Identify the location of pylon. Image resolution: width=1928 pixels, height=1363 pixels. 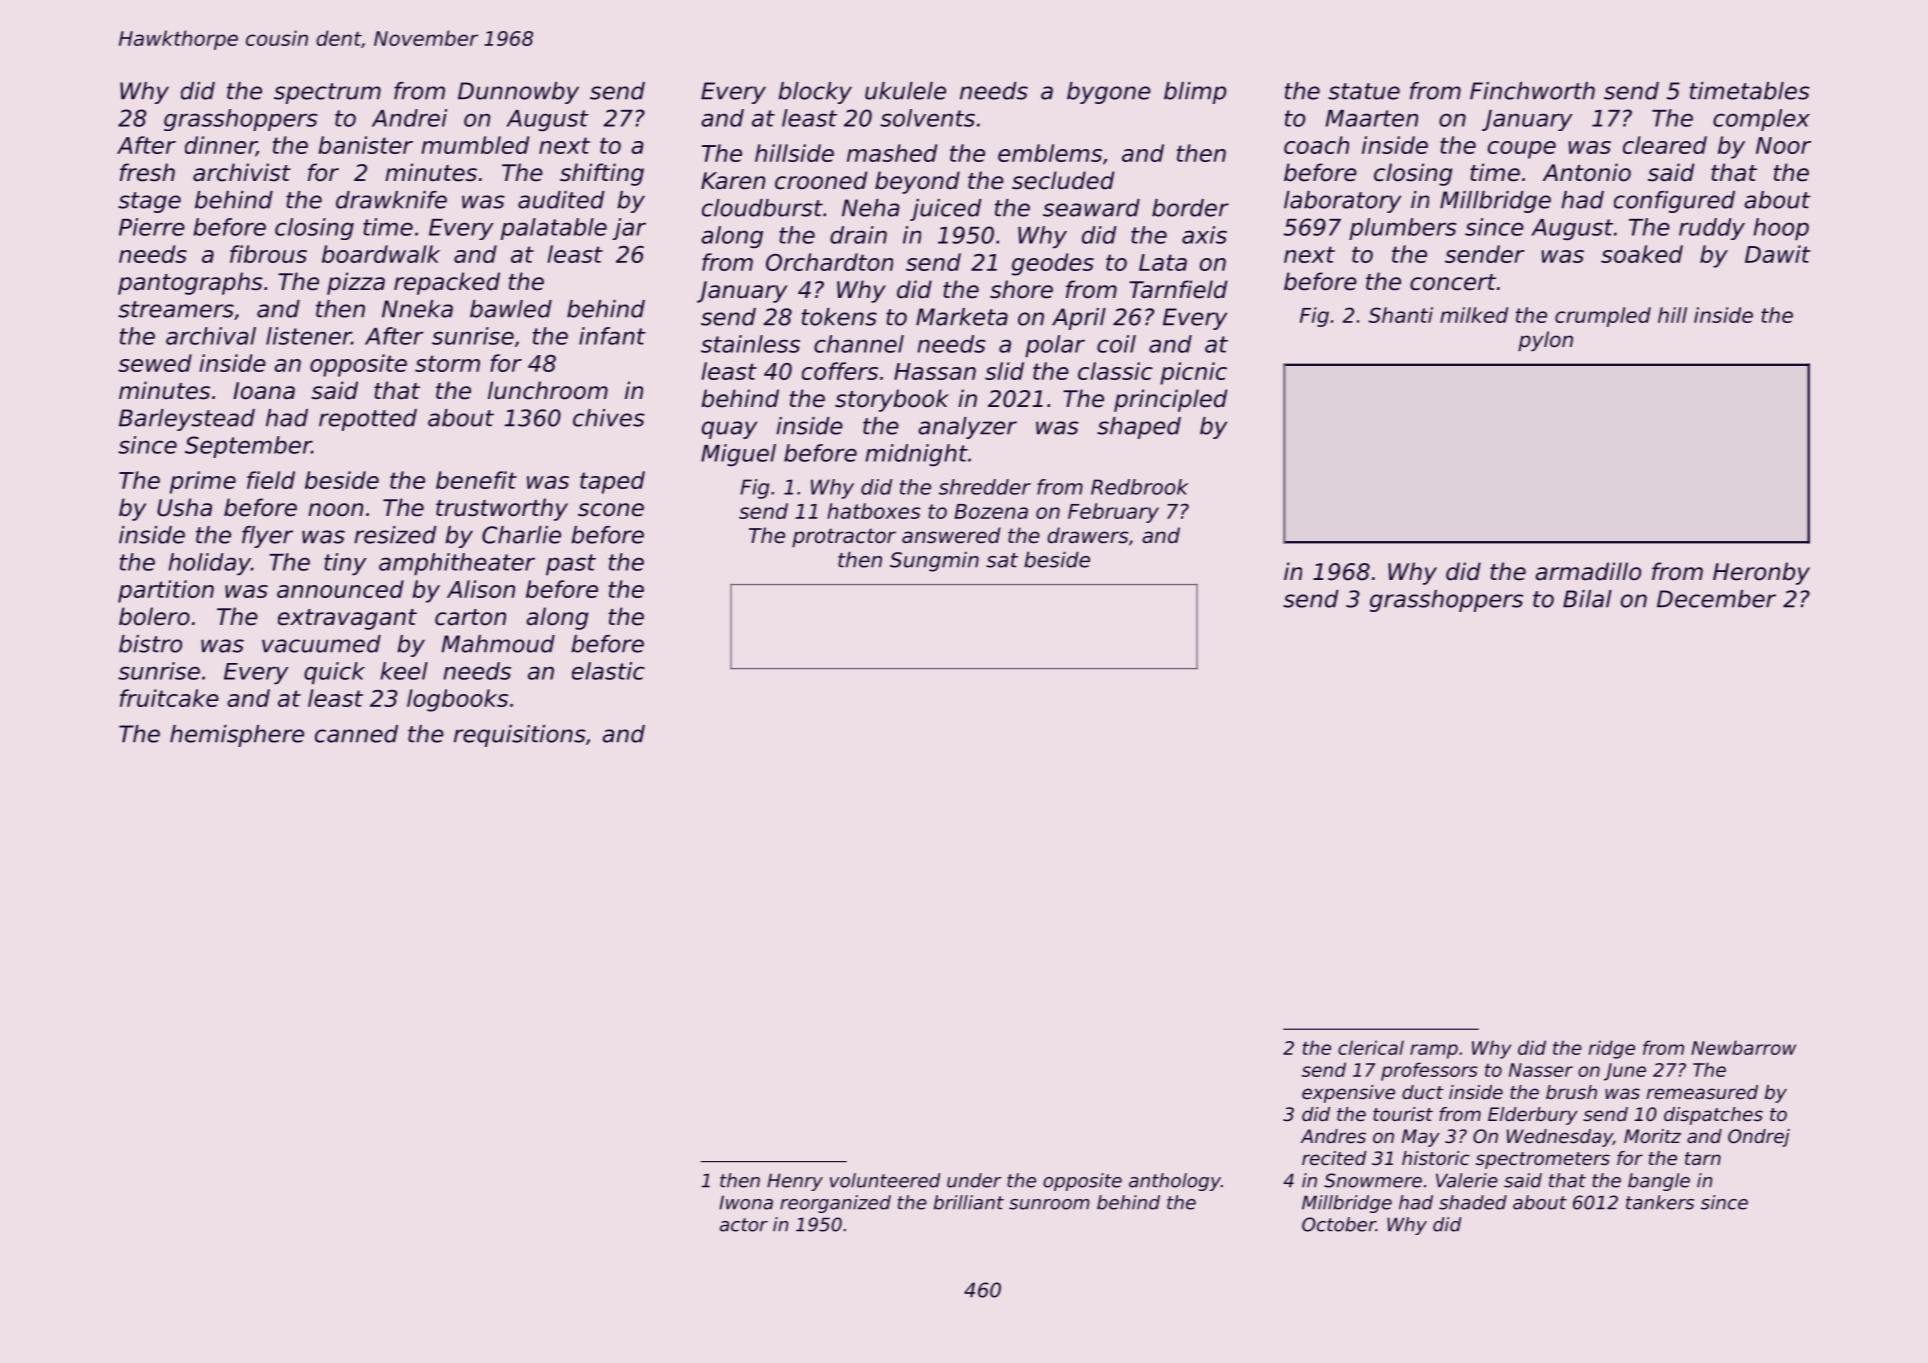
(1545, 341).
